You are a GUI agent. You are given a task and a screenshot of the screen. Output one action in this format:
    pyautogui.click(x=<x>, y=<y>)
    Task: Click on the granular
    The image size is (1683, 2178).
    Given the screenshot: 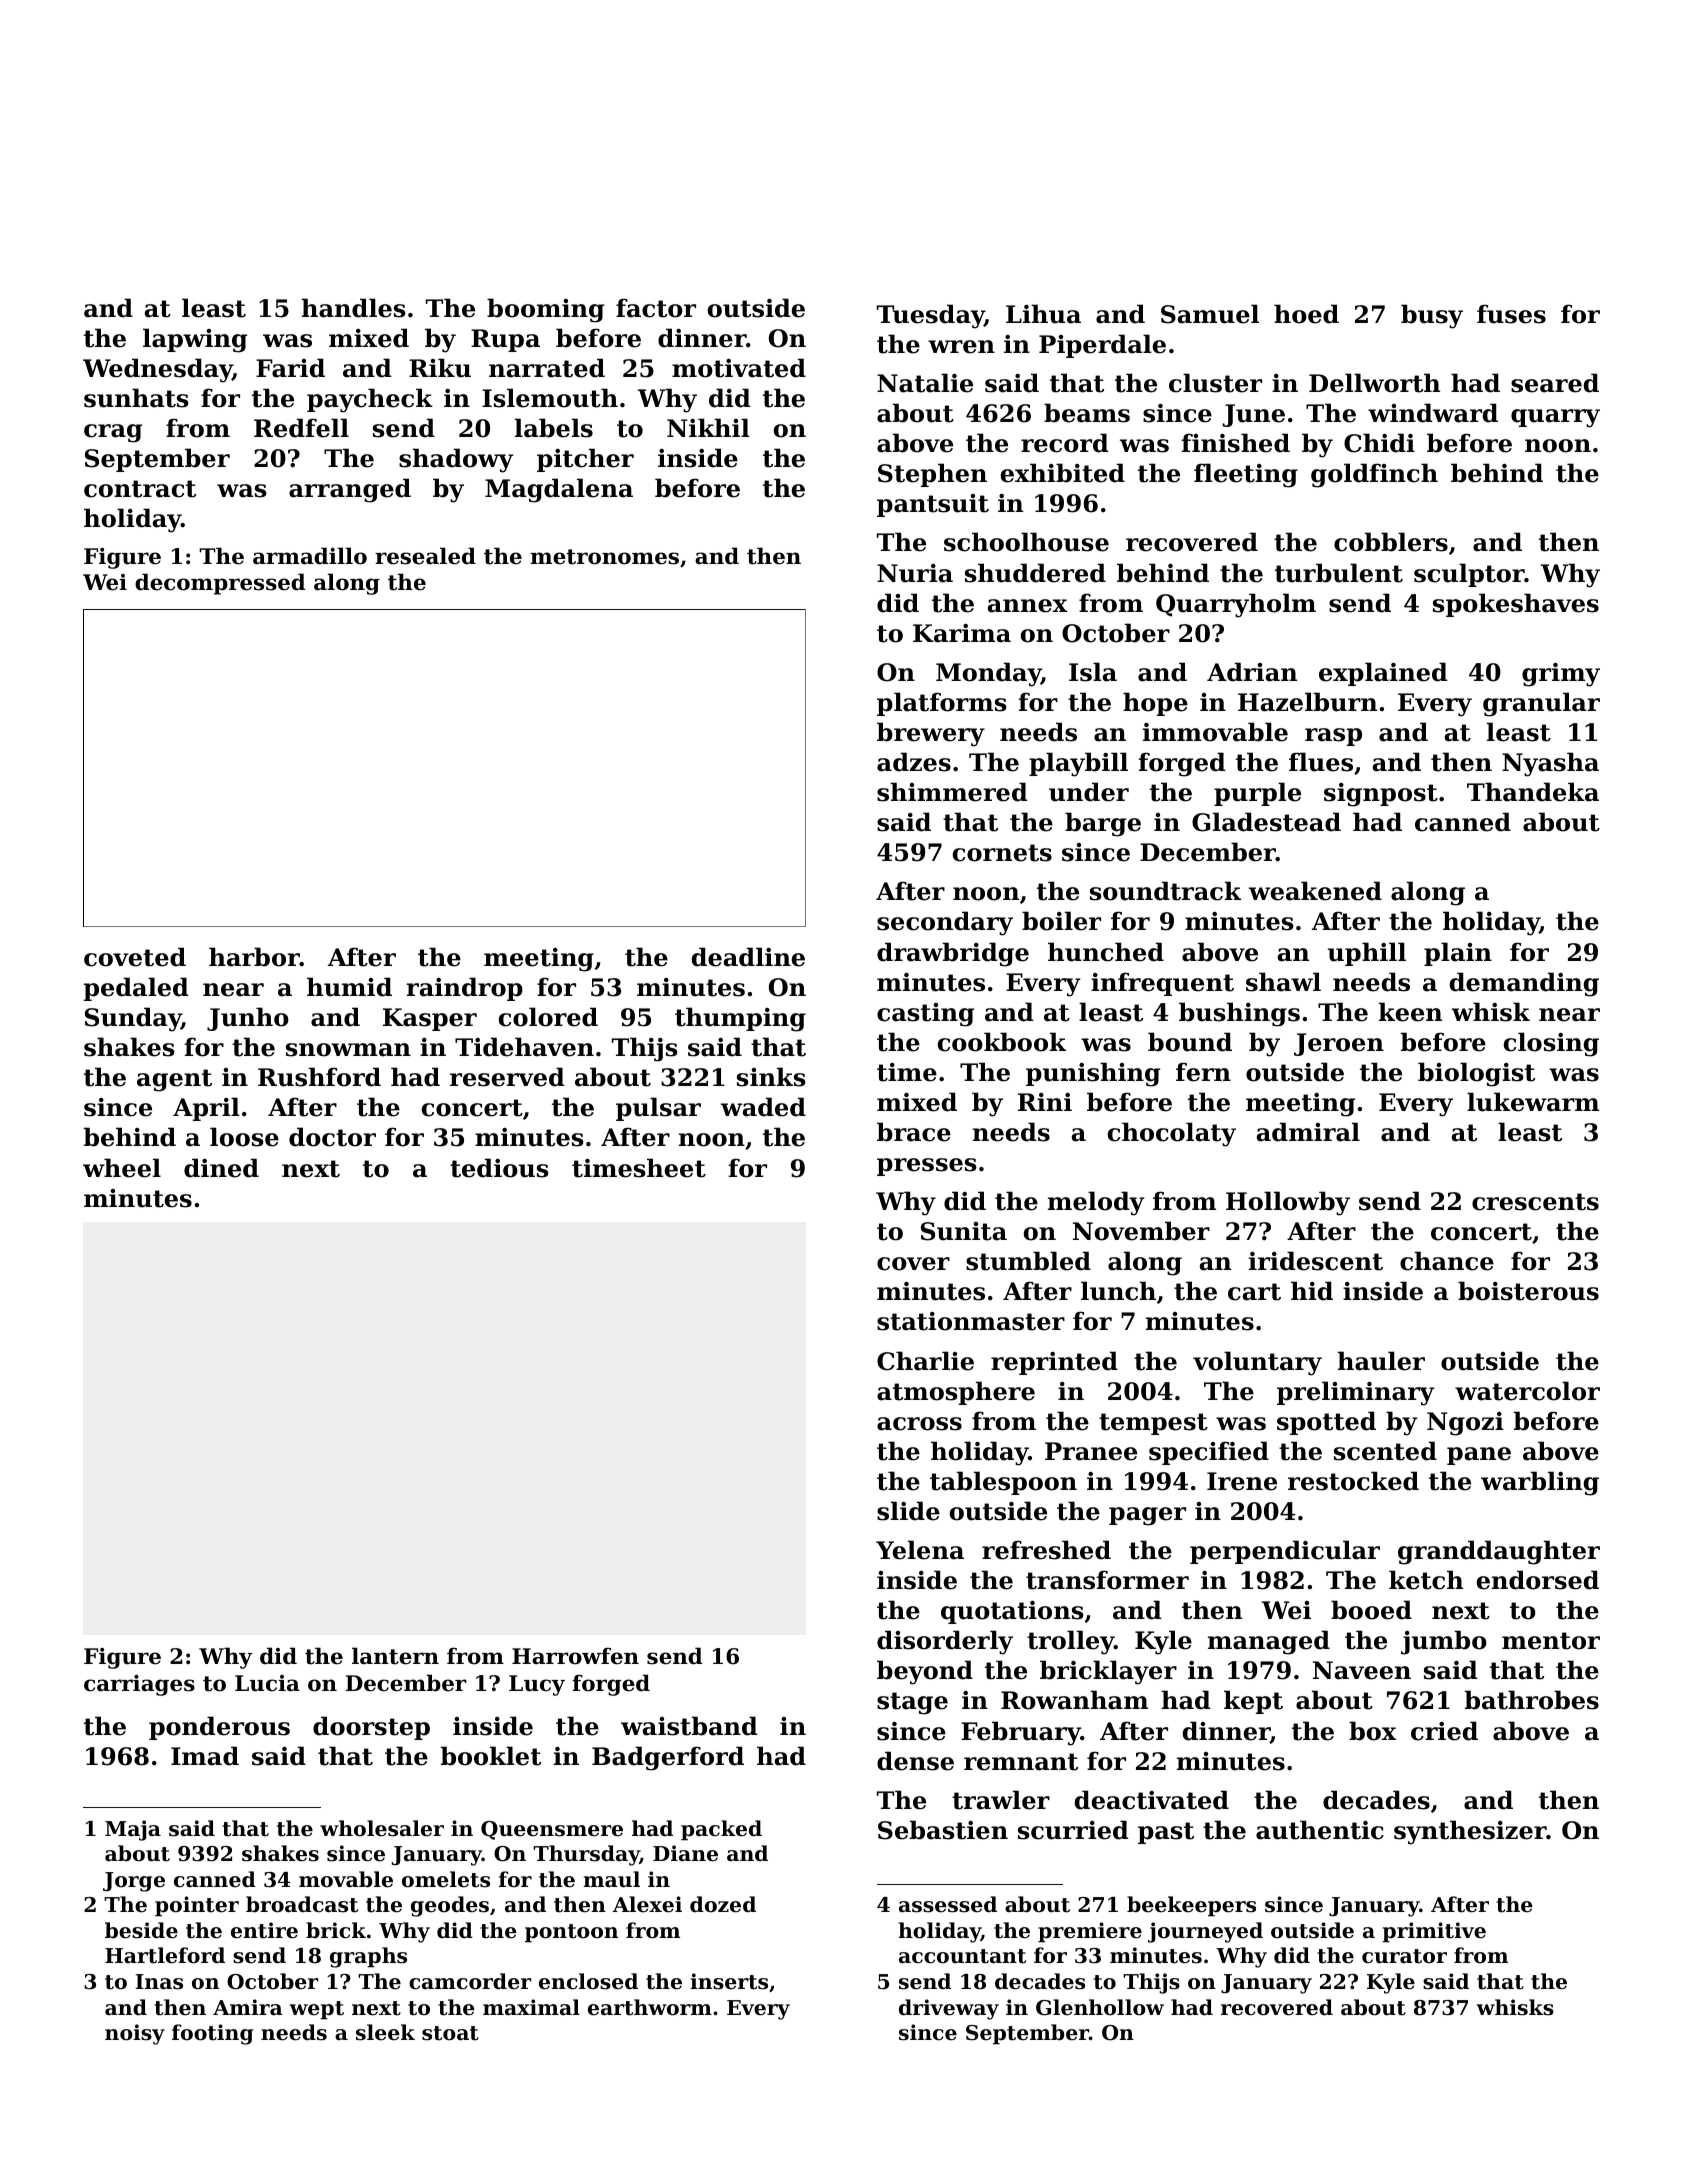 What is the action you would take?
    pyautogui.click(x=1541, y=704)
